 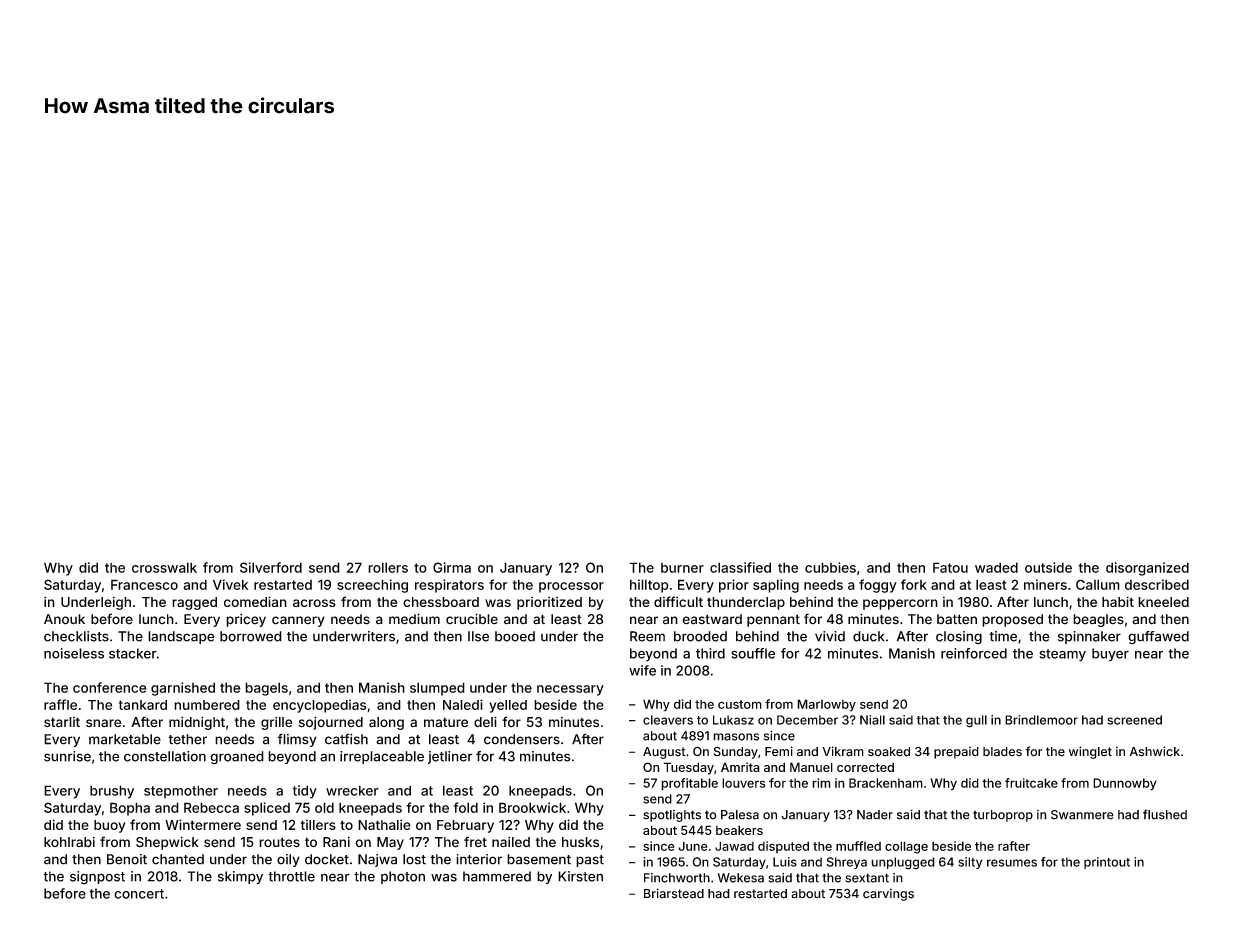 What do you see at coordinates (1003, 636) in the document?
I see `time` at bounding box center [1003, 636].
